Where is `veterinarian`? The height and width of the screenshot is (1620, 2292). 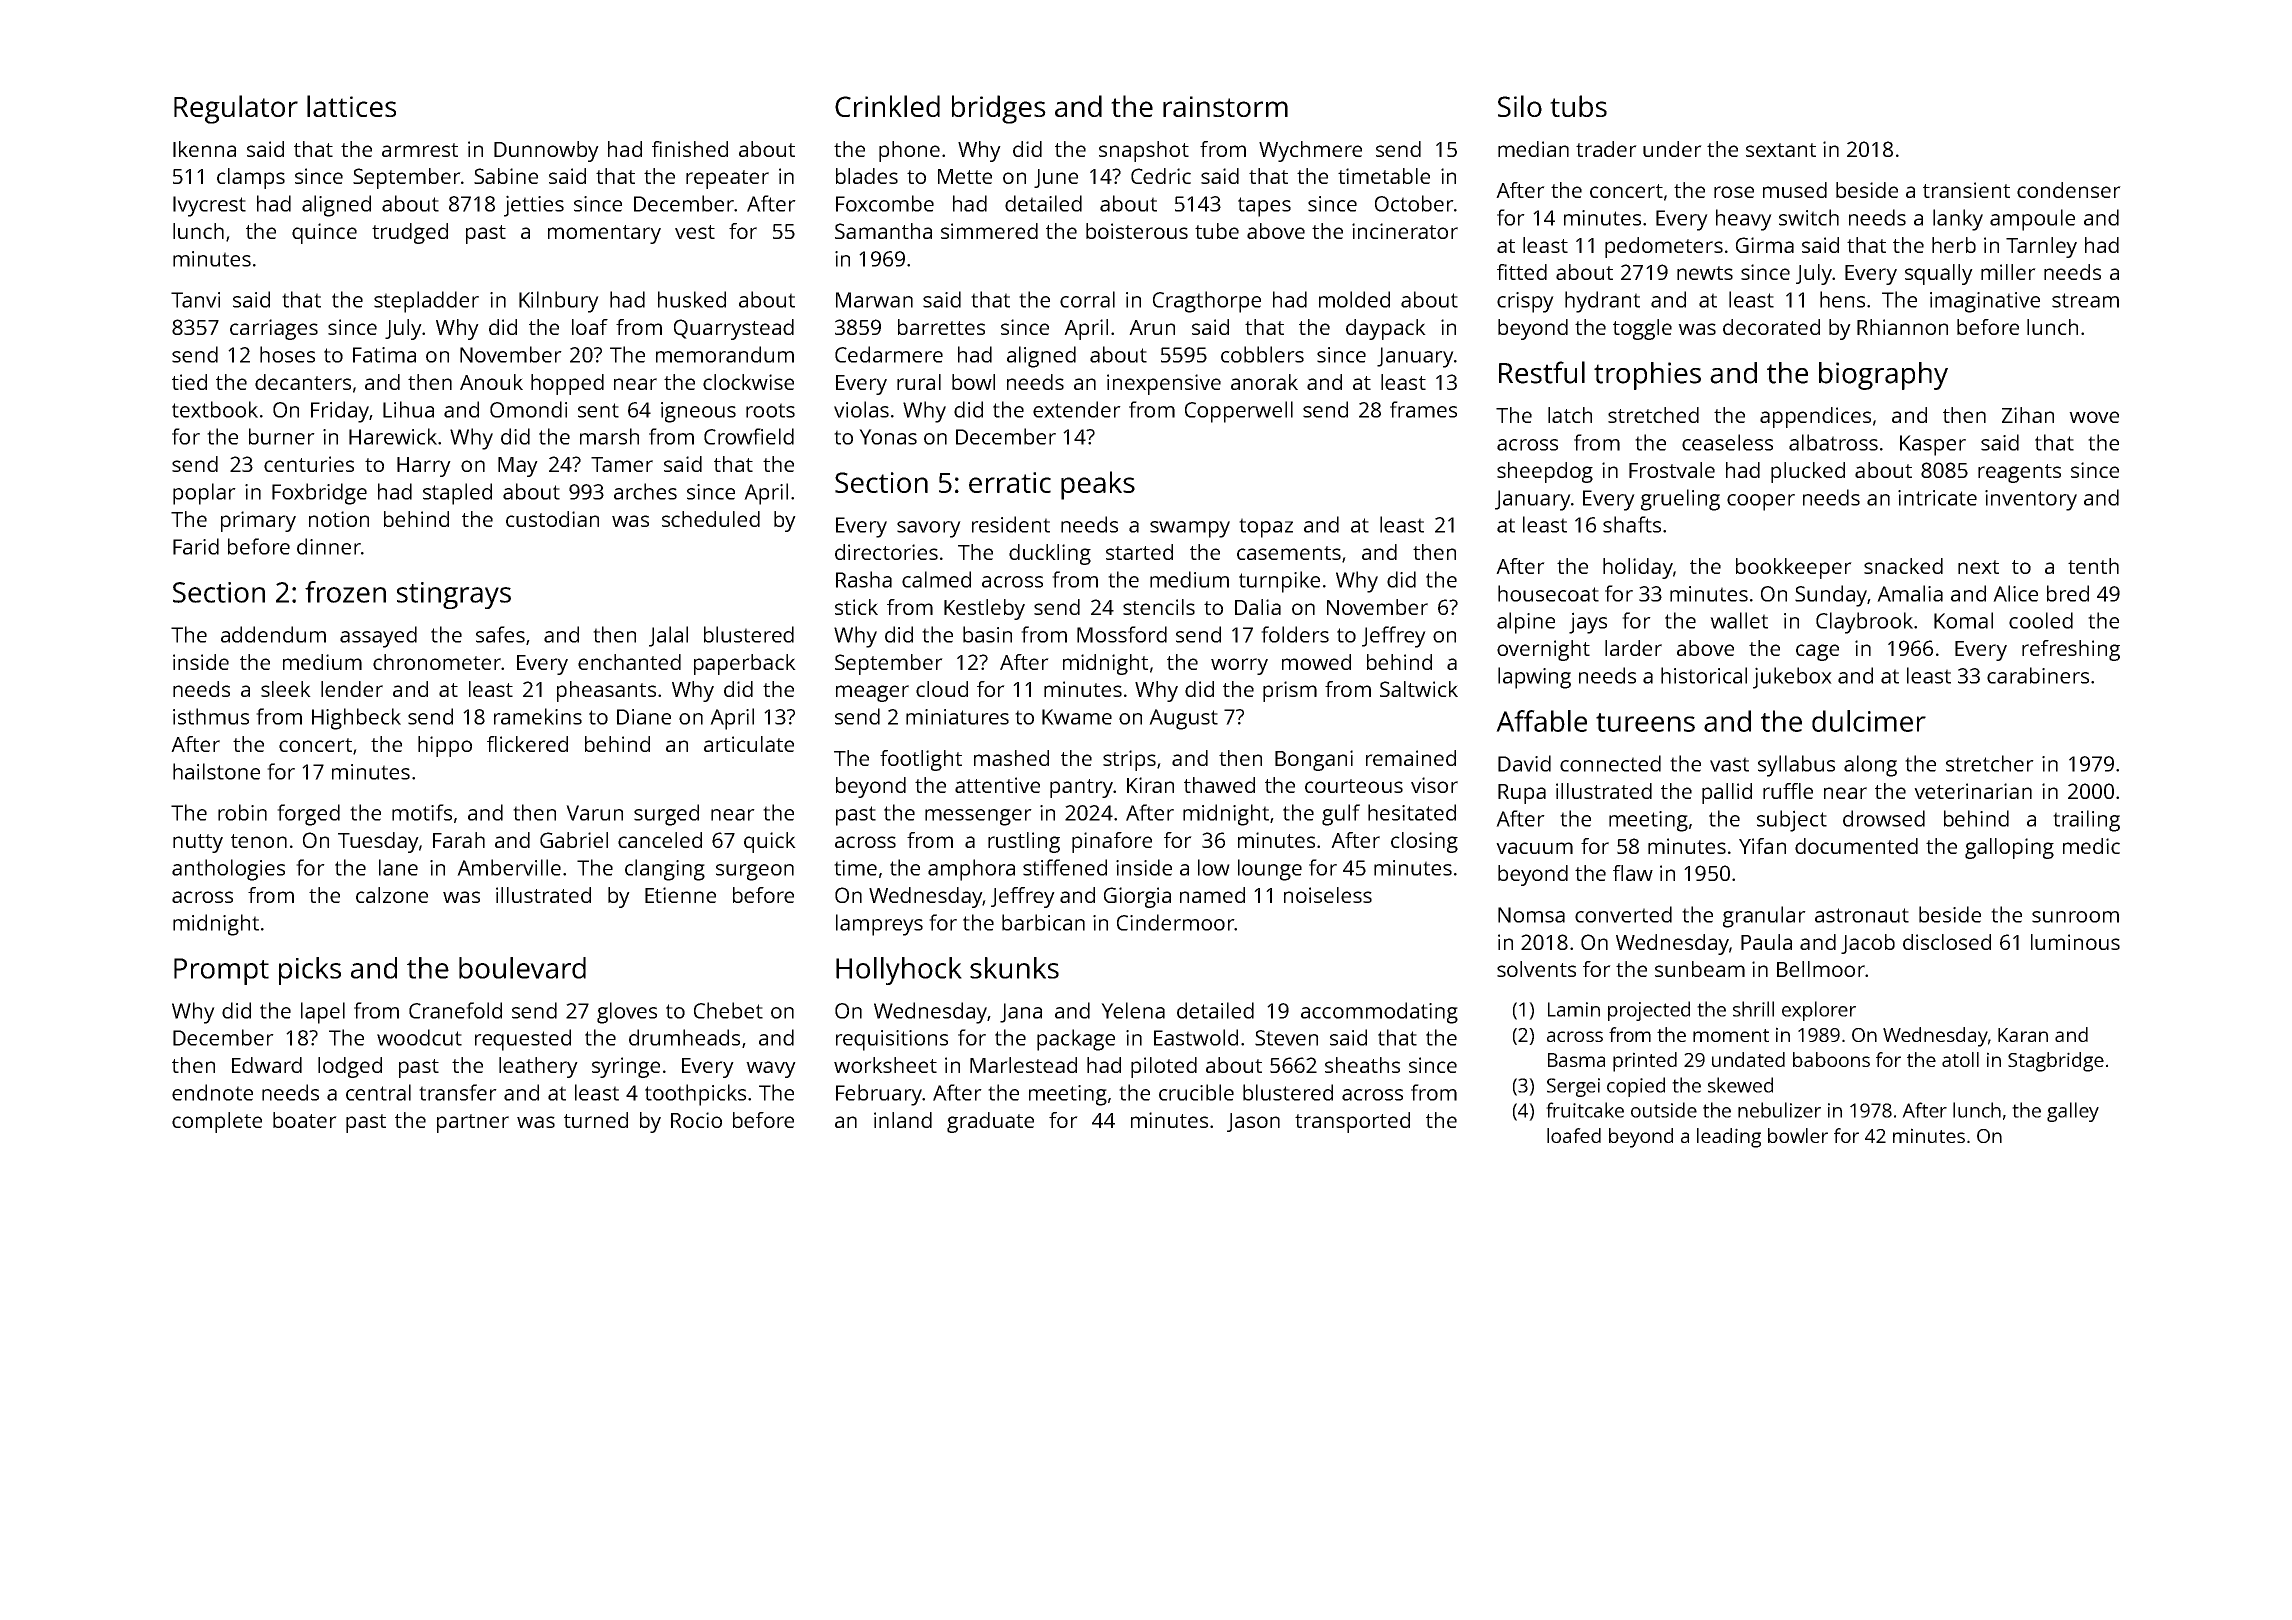
veterinarian is located at coordinates (1973, 791).
